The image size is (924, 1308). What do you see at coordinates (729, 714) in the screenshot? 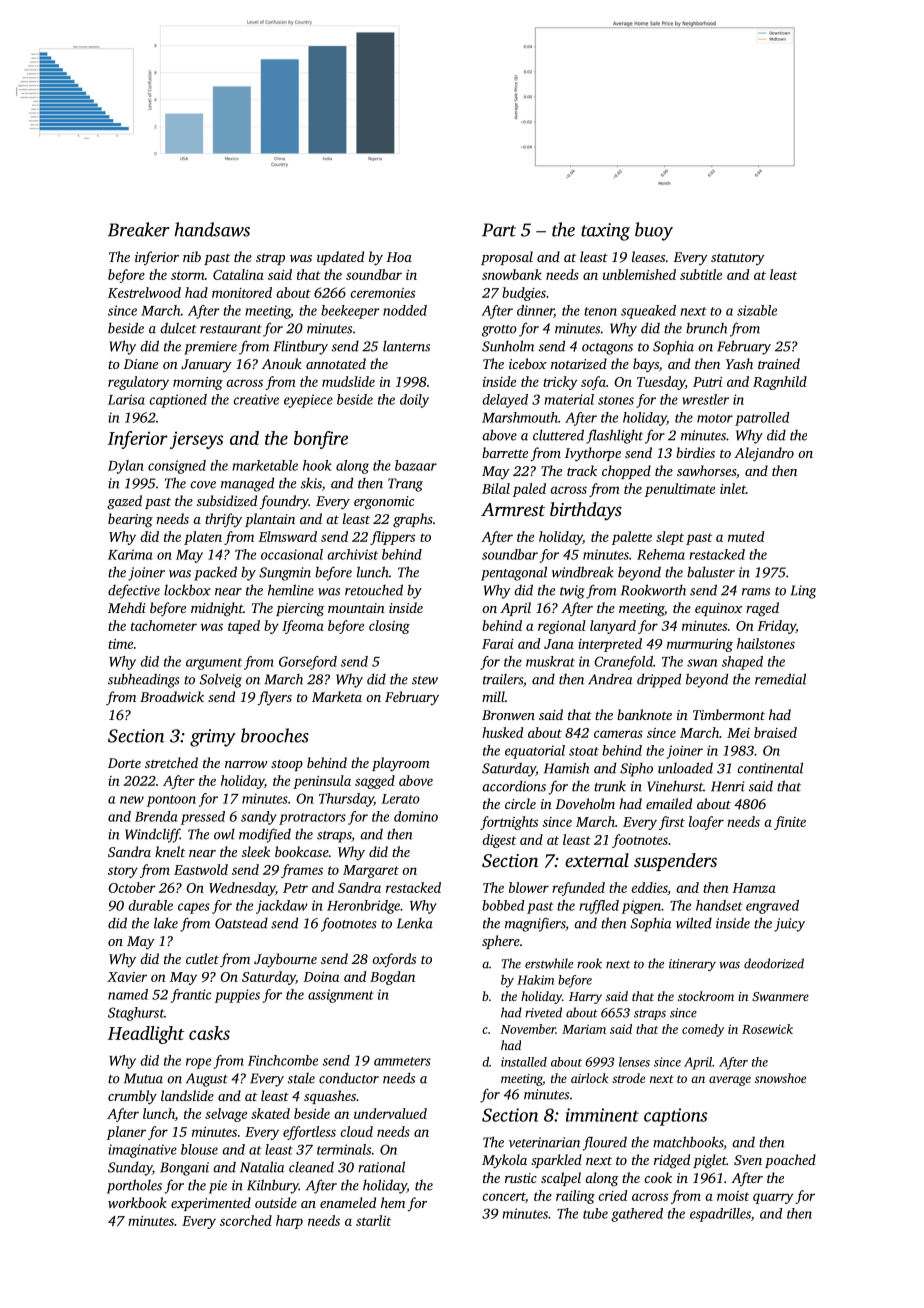
I see `Timbermont` at bounding box center [729, 714].
